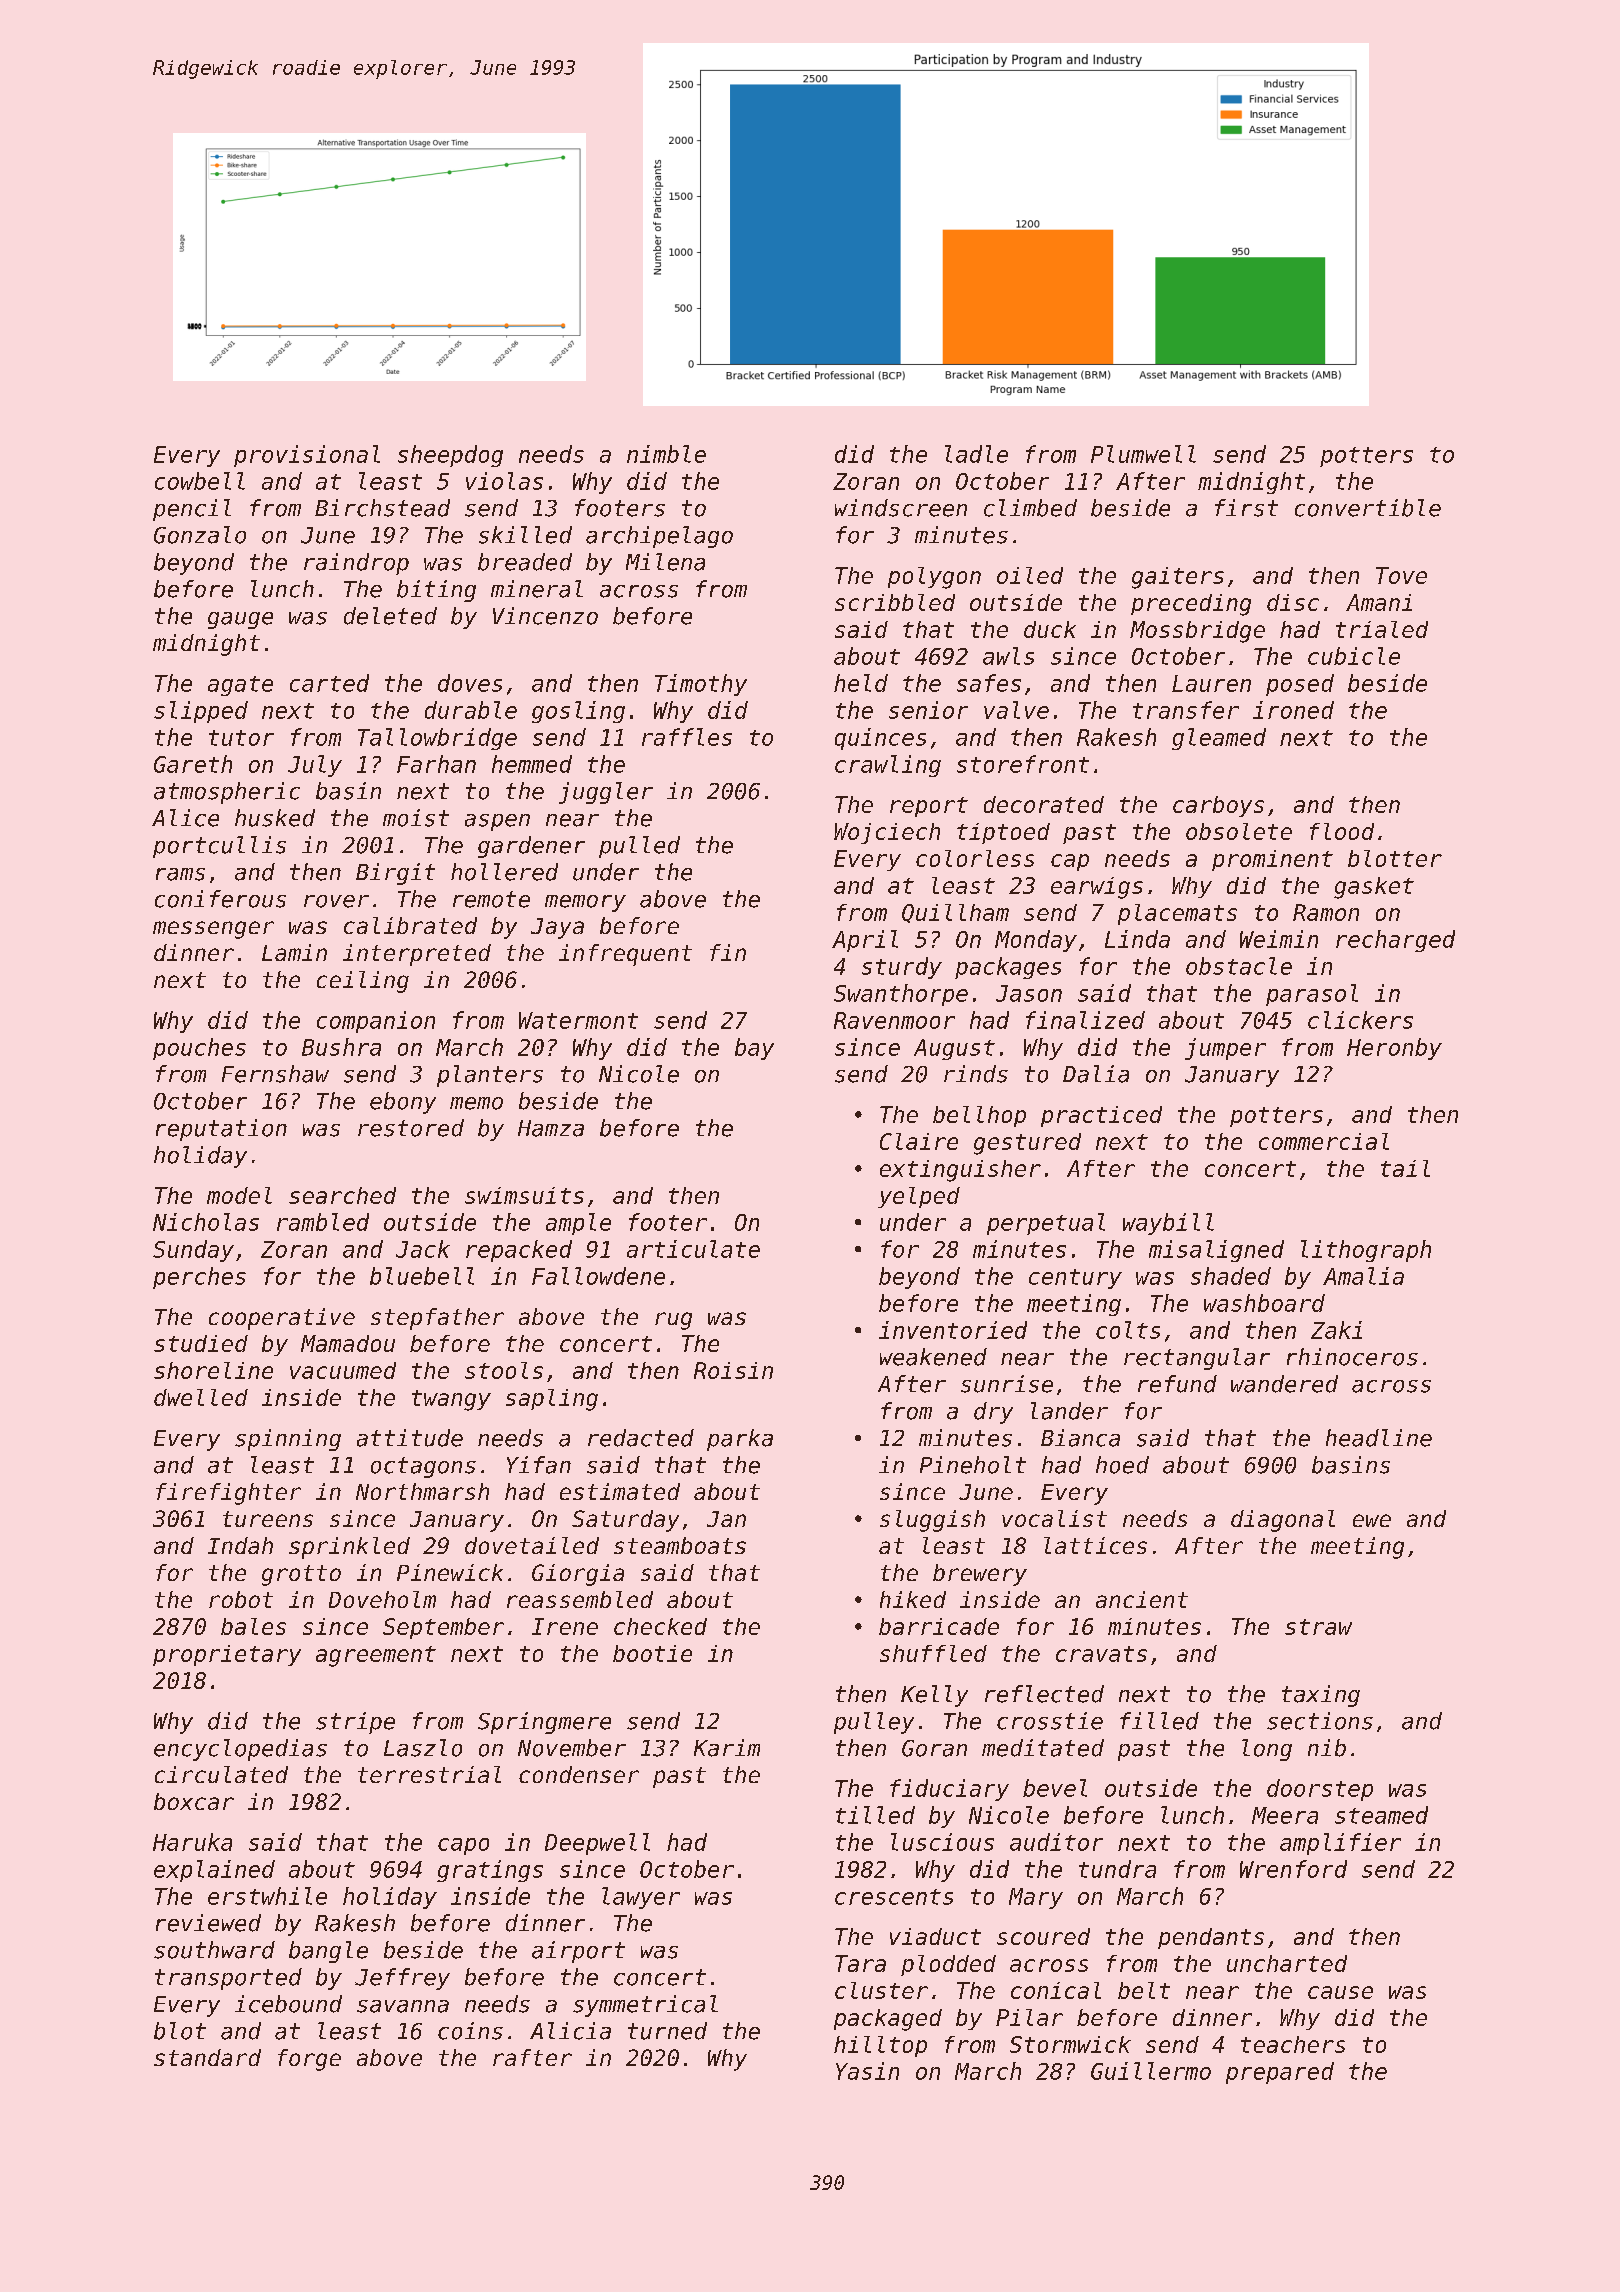 The height and width of the page is (2292, 1620). What do you see at coordinates (214, 1871) in the page?
I see `explained` at bounding box center [214, 1871].
